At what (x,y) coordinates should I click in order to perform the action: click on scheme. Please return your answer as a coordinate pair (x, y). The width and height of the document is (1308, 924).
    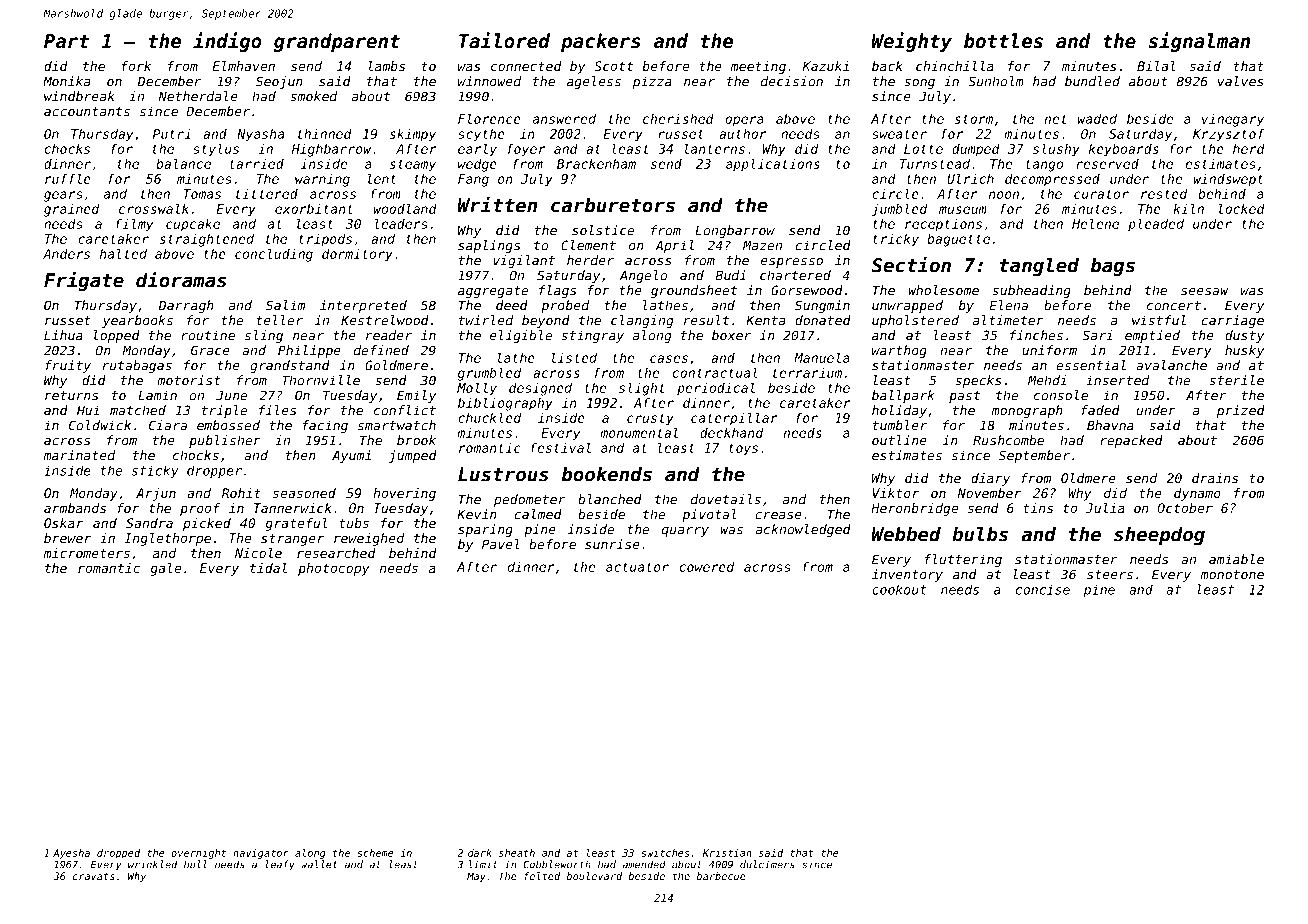
    Looking at the image, I should click on (375, 853).
